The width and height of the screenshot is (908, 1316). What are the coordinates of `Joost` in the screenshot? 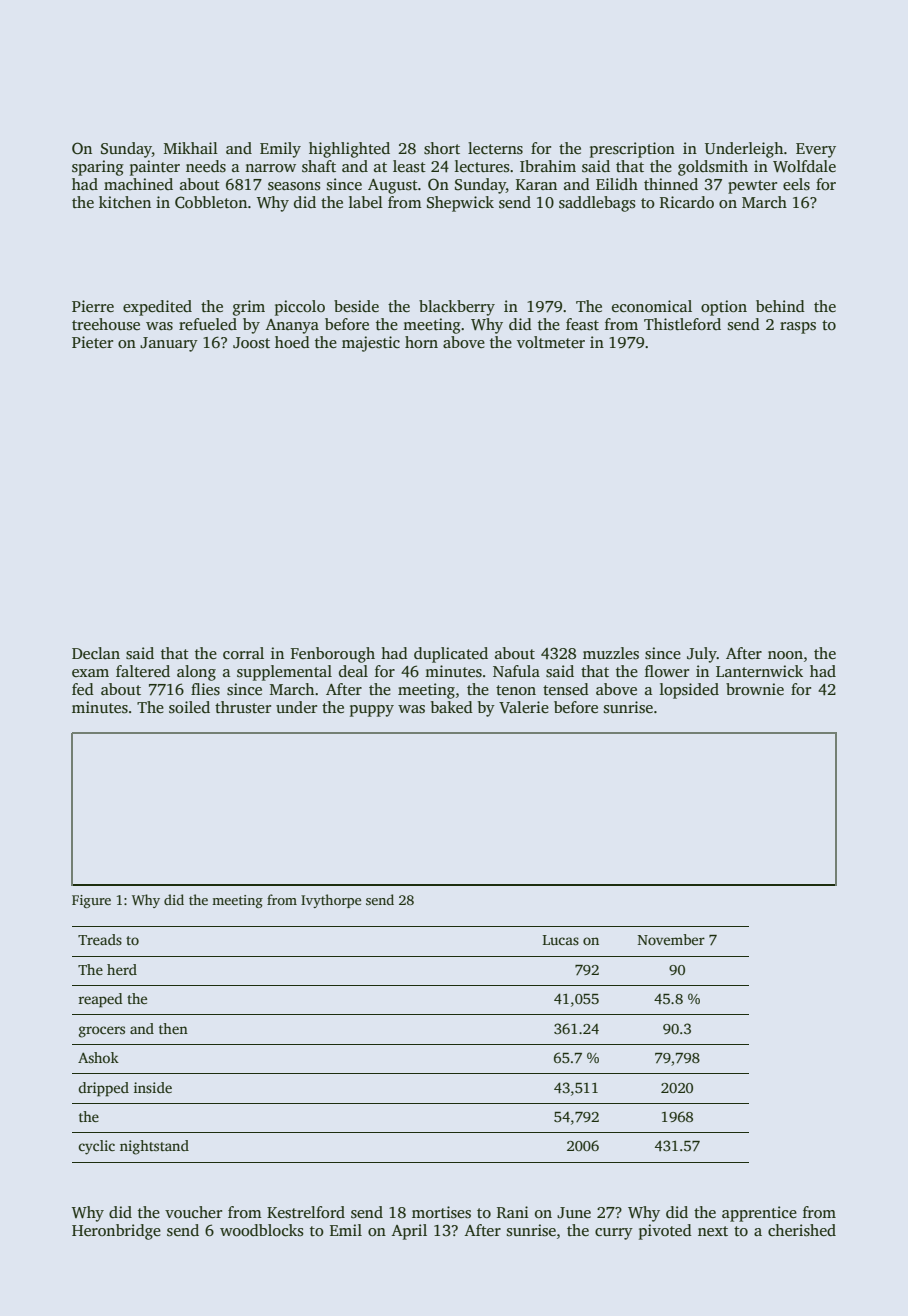 It's located at (251, 343).
